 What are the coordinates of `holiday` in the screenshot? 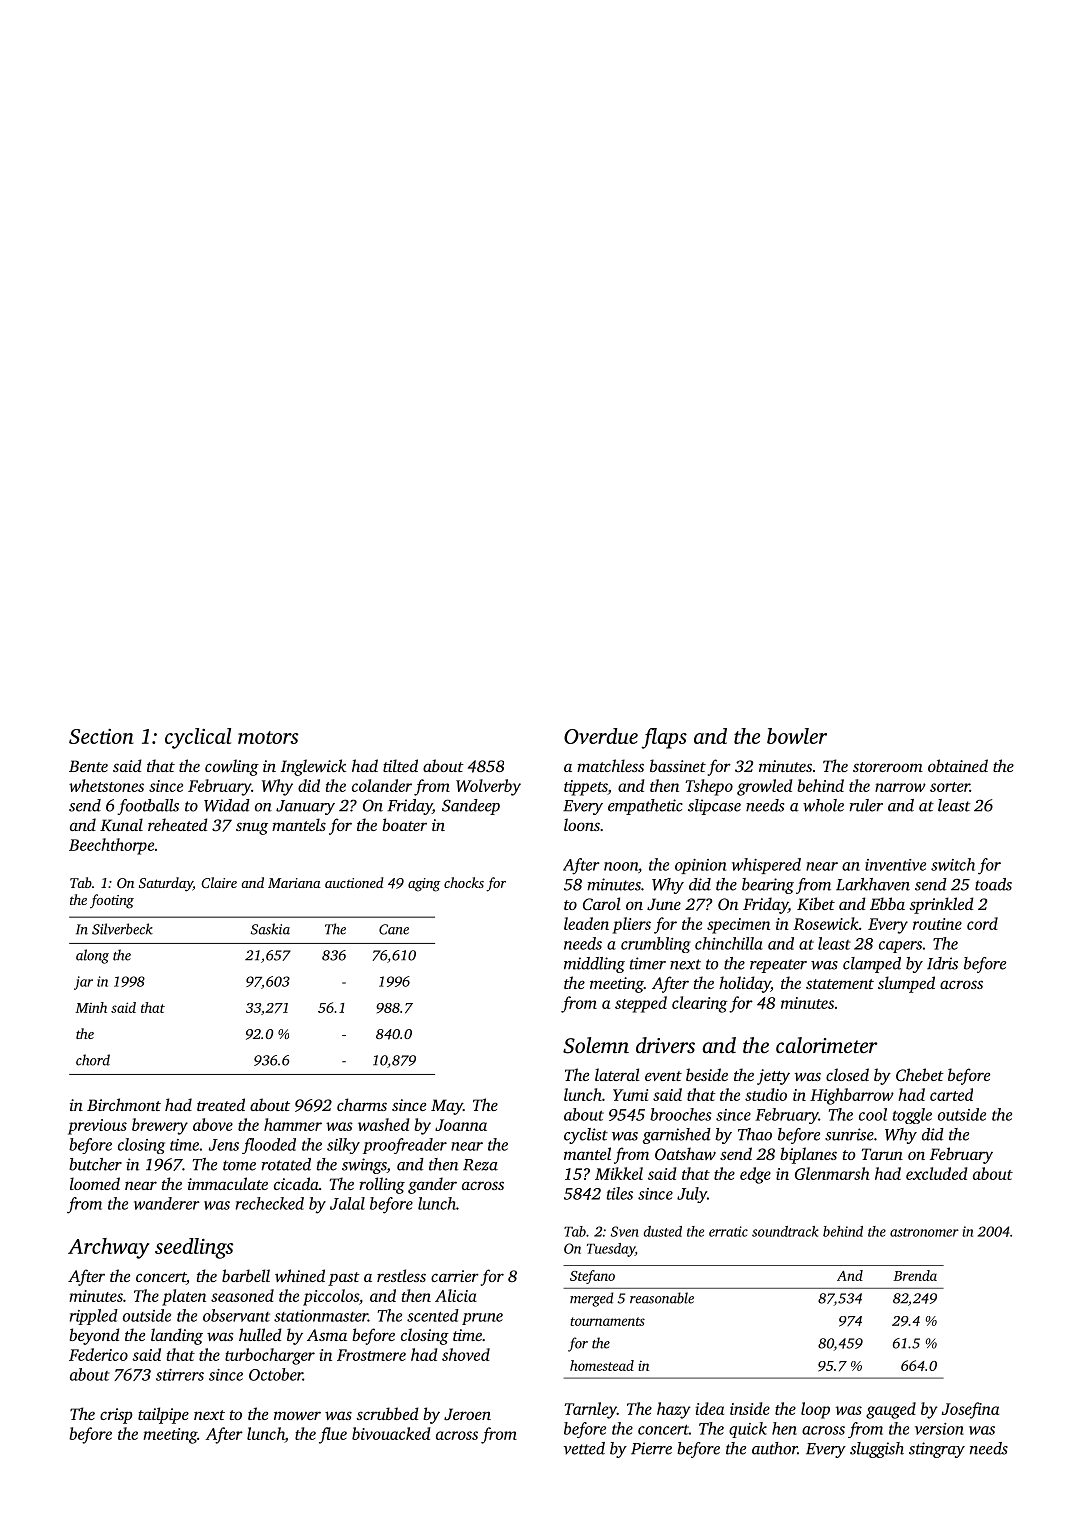 It's located at (745, 984).
